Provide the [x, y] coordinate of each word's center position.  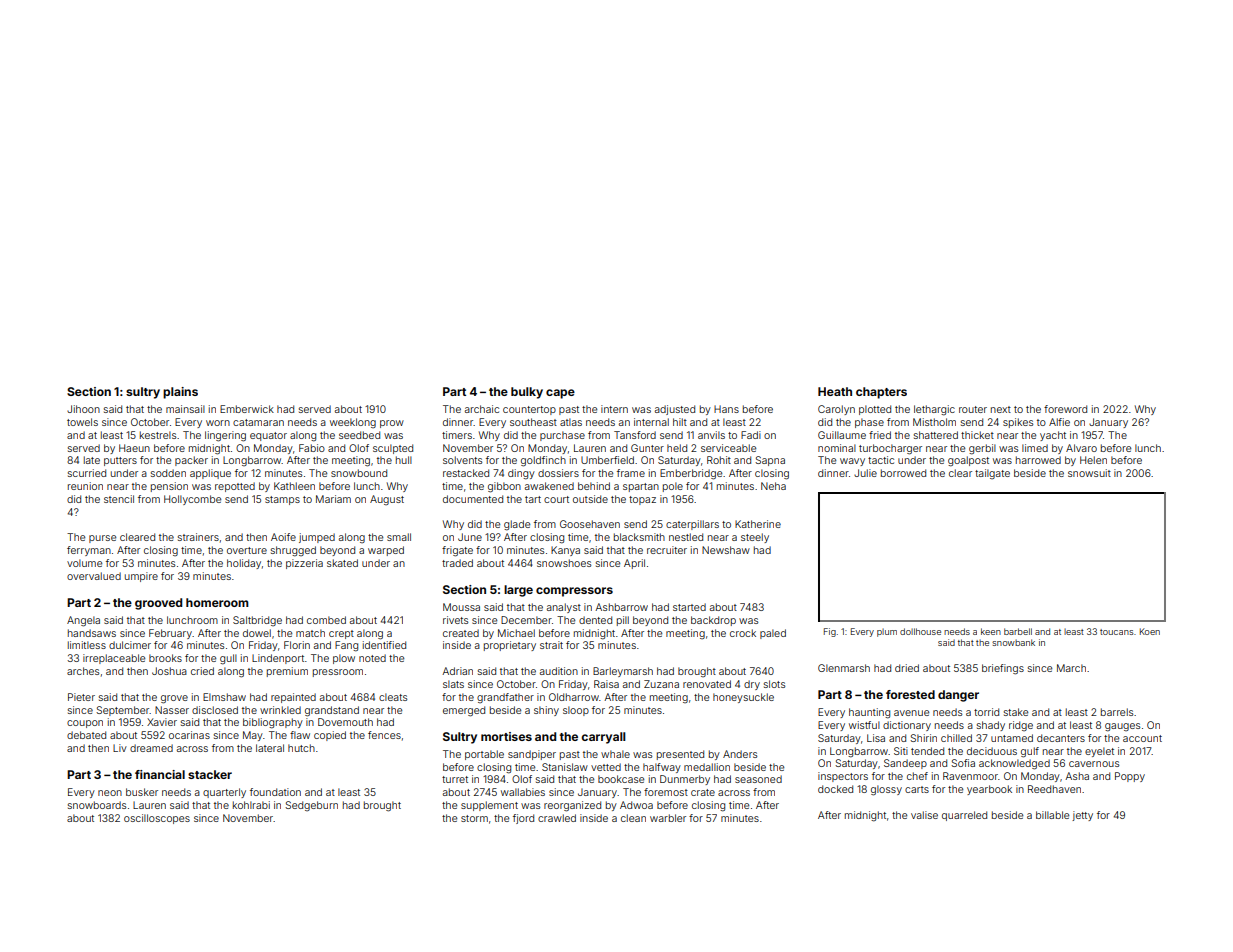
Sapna [770, 461]
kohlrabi [251, 805]
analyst [564, 608]
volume [84, 563]
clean [633, 818]
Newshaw [726, 550]
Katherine [758, 524]
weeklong [353, 423]
